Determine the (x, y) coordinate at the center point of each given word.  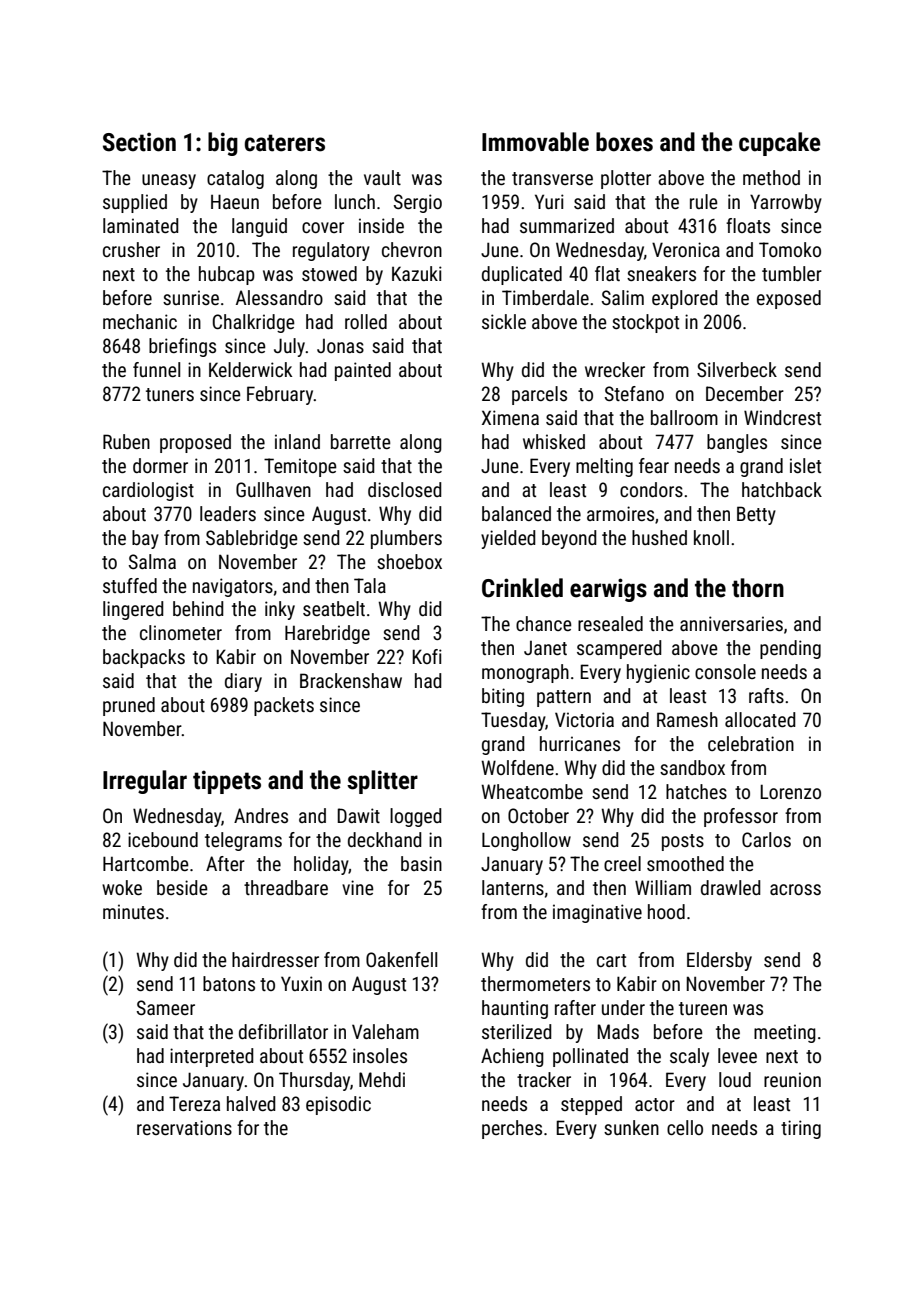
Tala (370, 585)
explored (685, 299)
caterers (285, 143)
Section (139, 142)
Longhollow (526, 841)
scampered (619, 649)
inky (280, 610)
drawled (731, 887)
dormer (160, 465)
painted (363, 371)
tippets (227, 782)
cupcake (780, 144)
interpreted (212, 1057)
